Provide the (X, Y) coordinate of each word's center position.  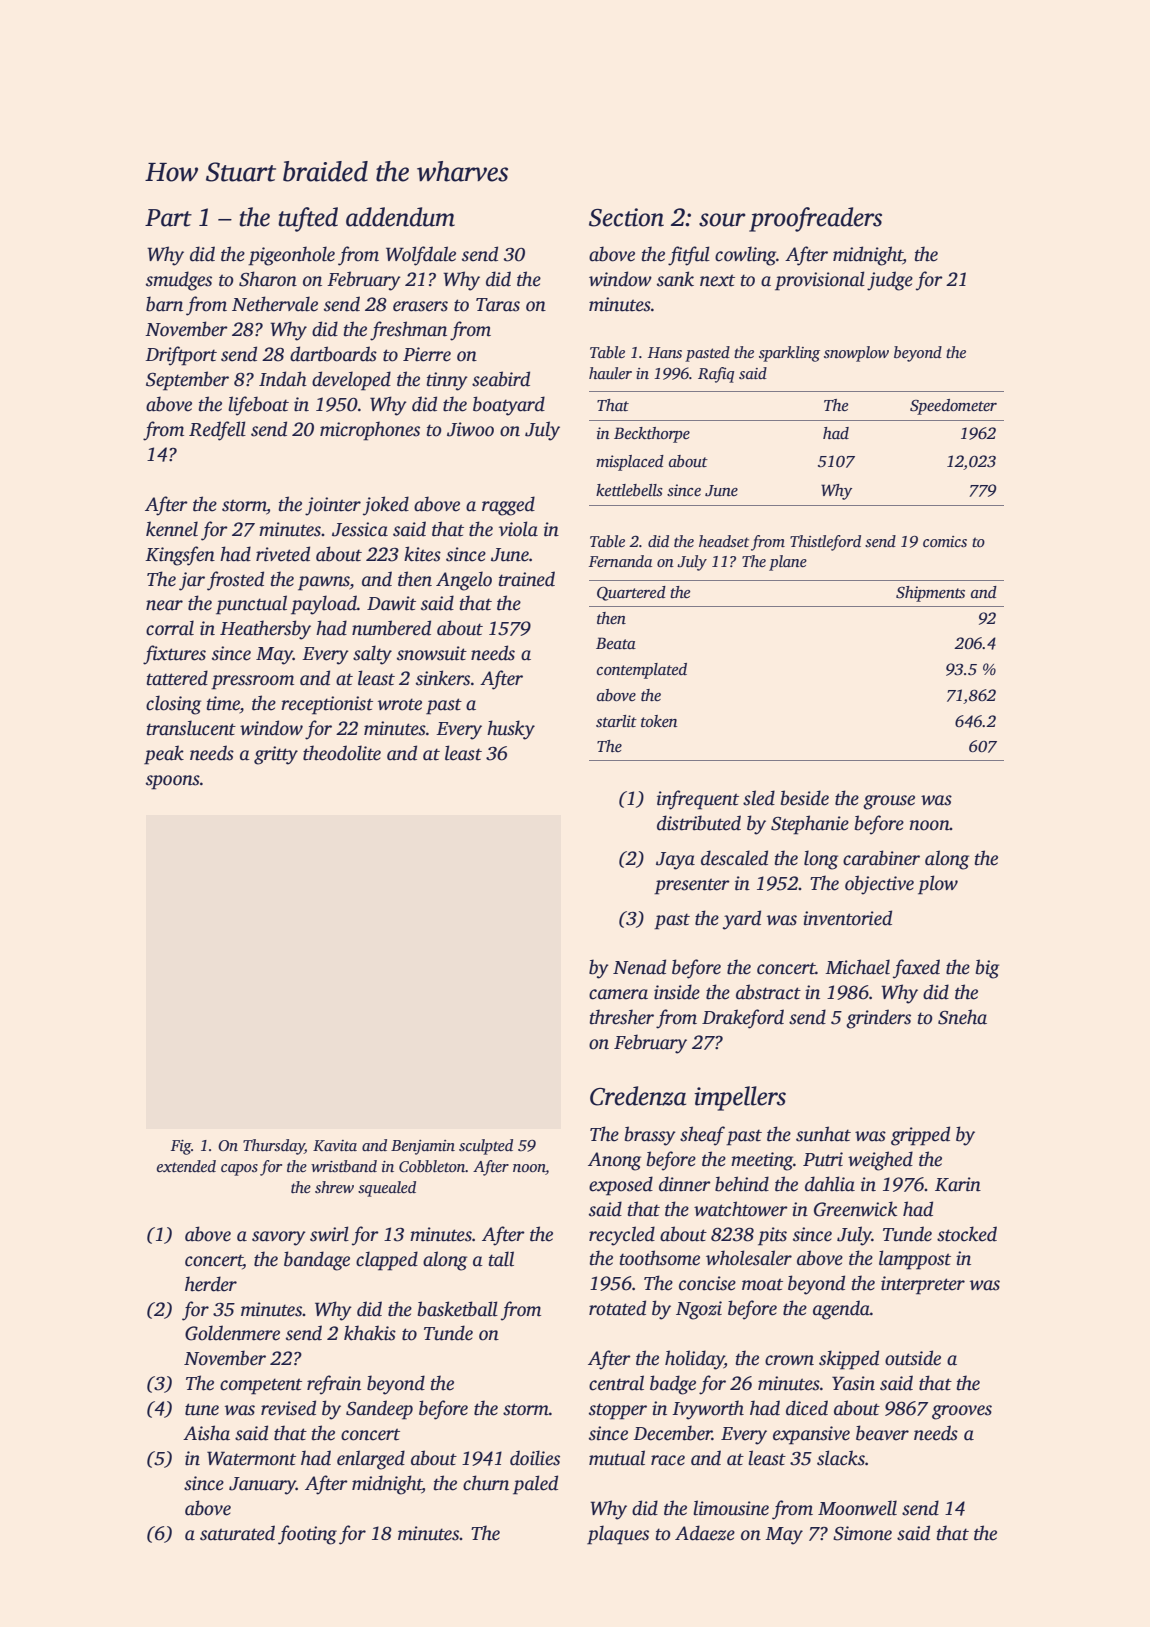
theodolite (342, 753)
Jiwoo (470, 429)
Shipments (930, 594)
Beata (616, 643)
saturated (237, 1533)
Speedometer (953, 407)
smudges (179, 281)
